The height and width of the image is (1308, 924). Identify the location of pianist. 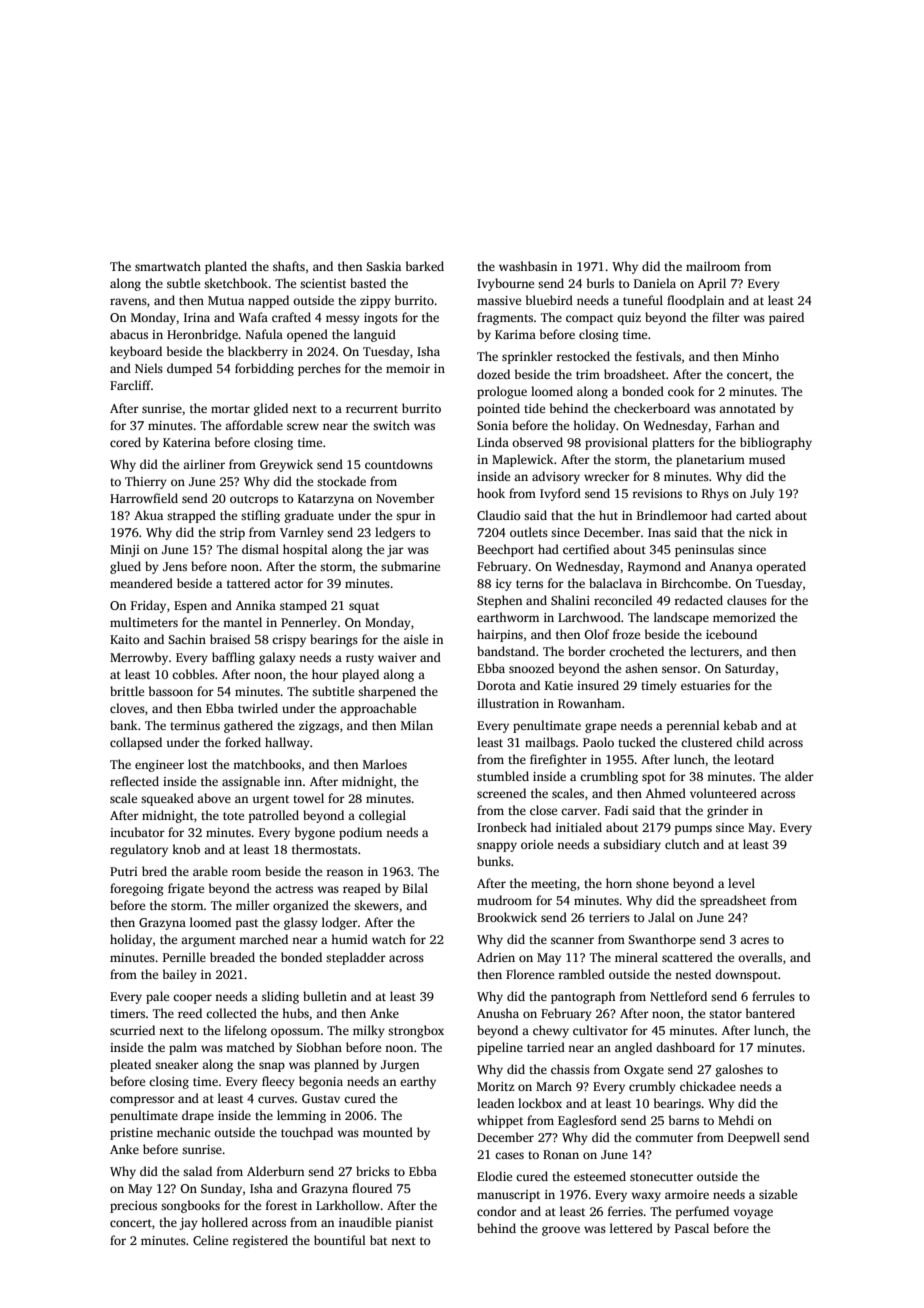
(414, 1224).
